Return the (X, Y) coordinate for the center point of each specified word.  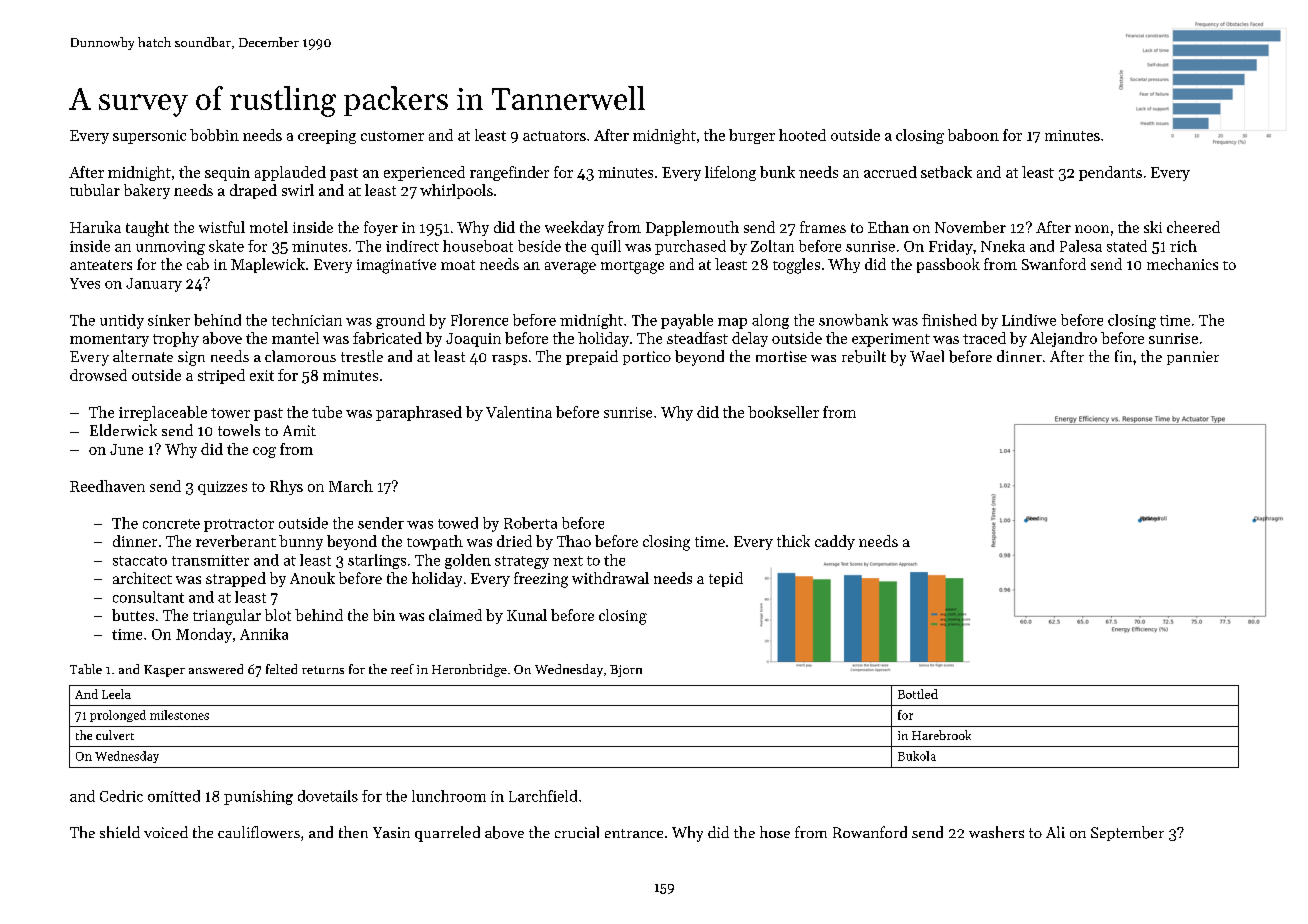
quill (606, 247)
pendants (1110, 173)
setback (946, 172)
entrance (634, 833)
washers (996, 832)
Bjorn (626, 671)
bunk (777, 172)
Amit (299, 430)
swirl (298, 190)
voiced (166, 832)
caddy (835, 542)
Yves (85, 283)
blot (278, 615)
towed (458, 523)
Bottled (918, 694)
